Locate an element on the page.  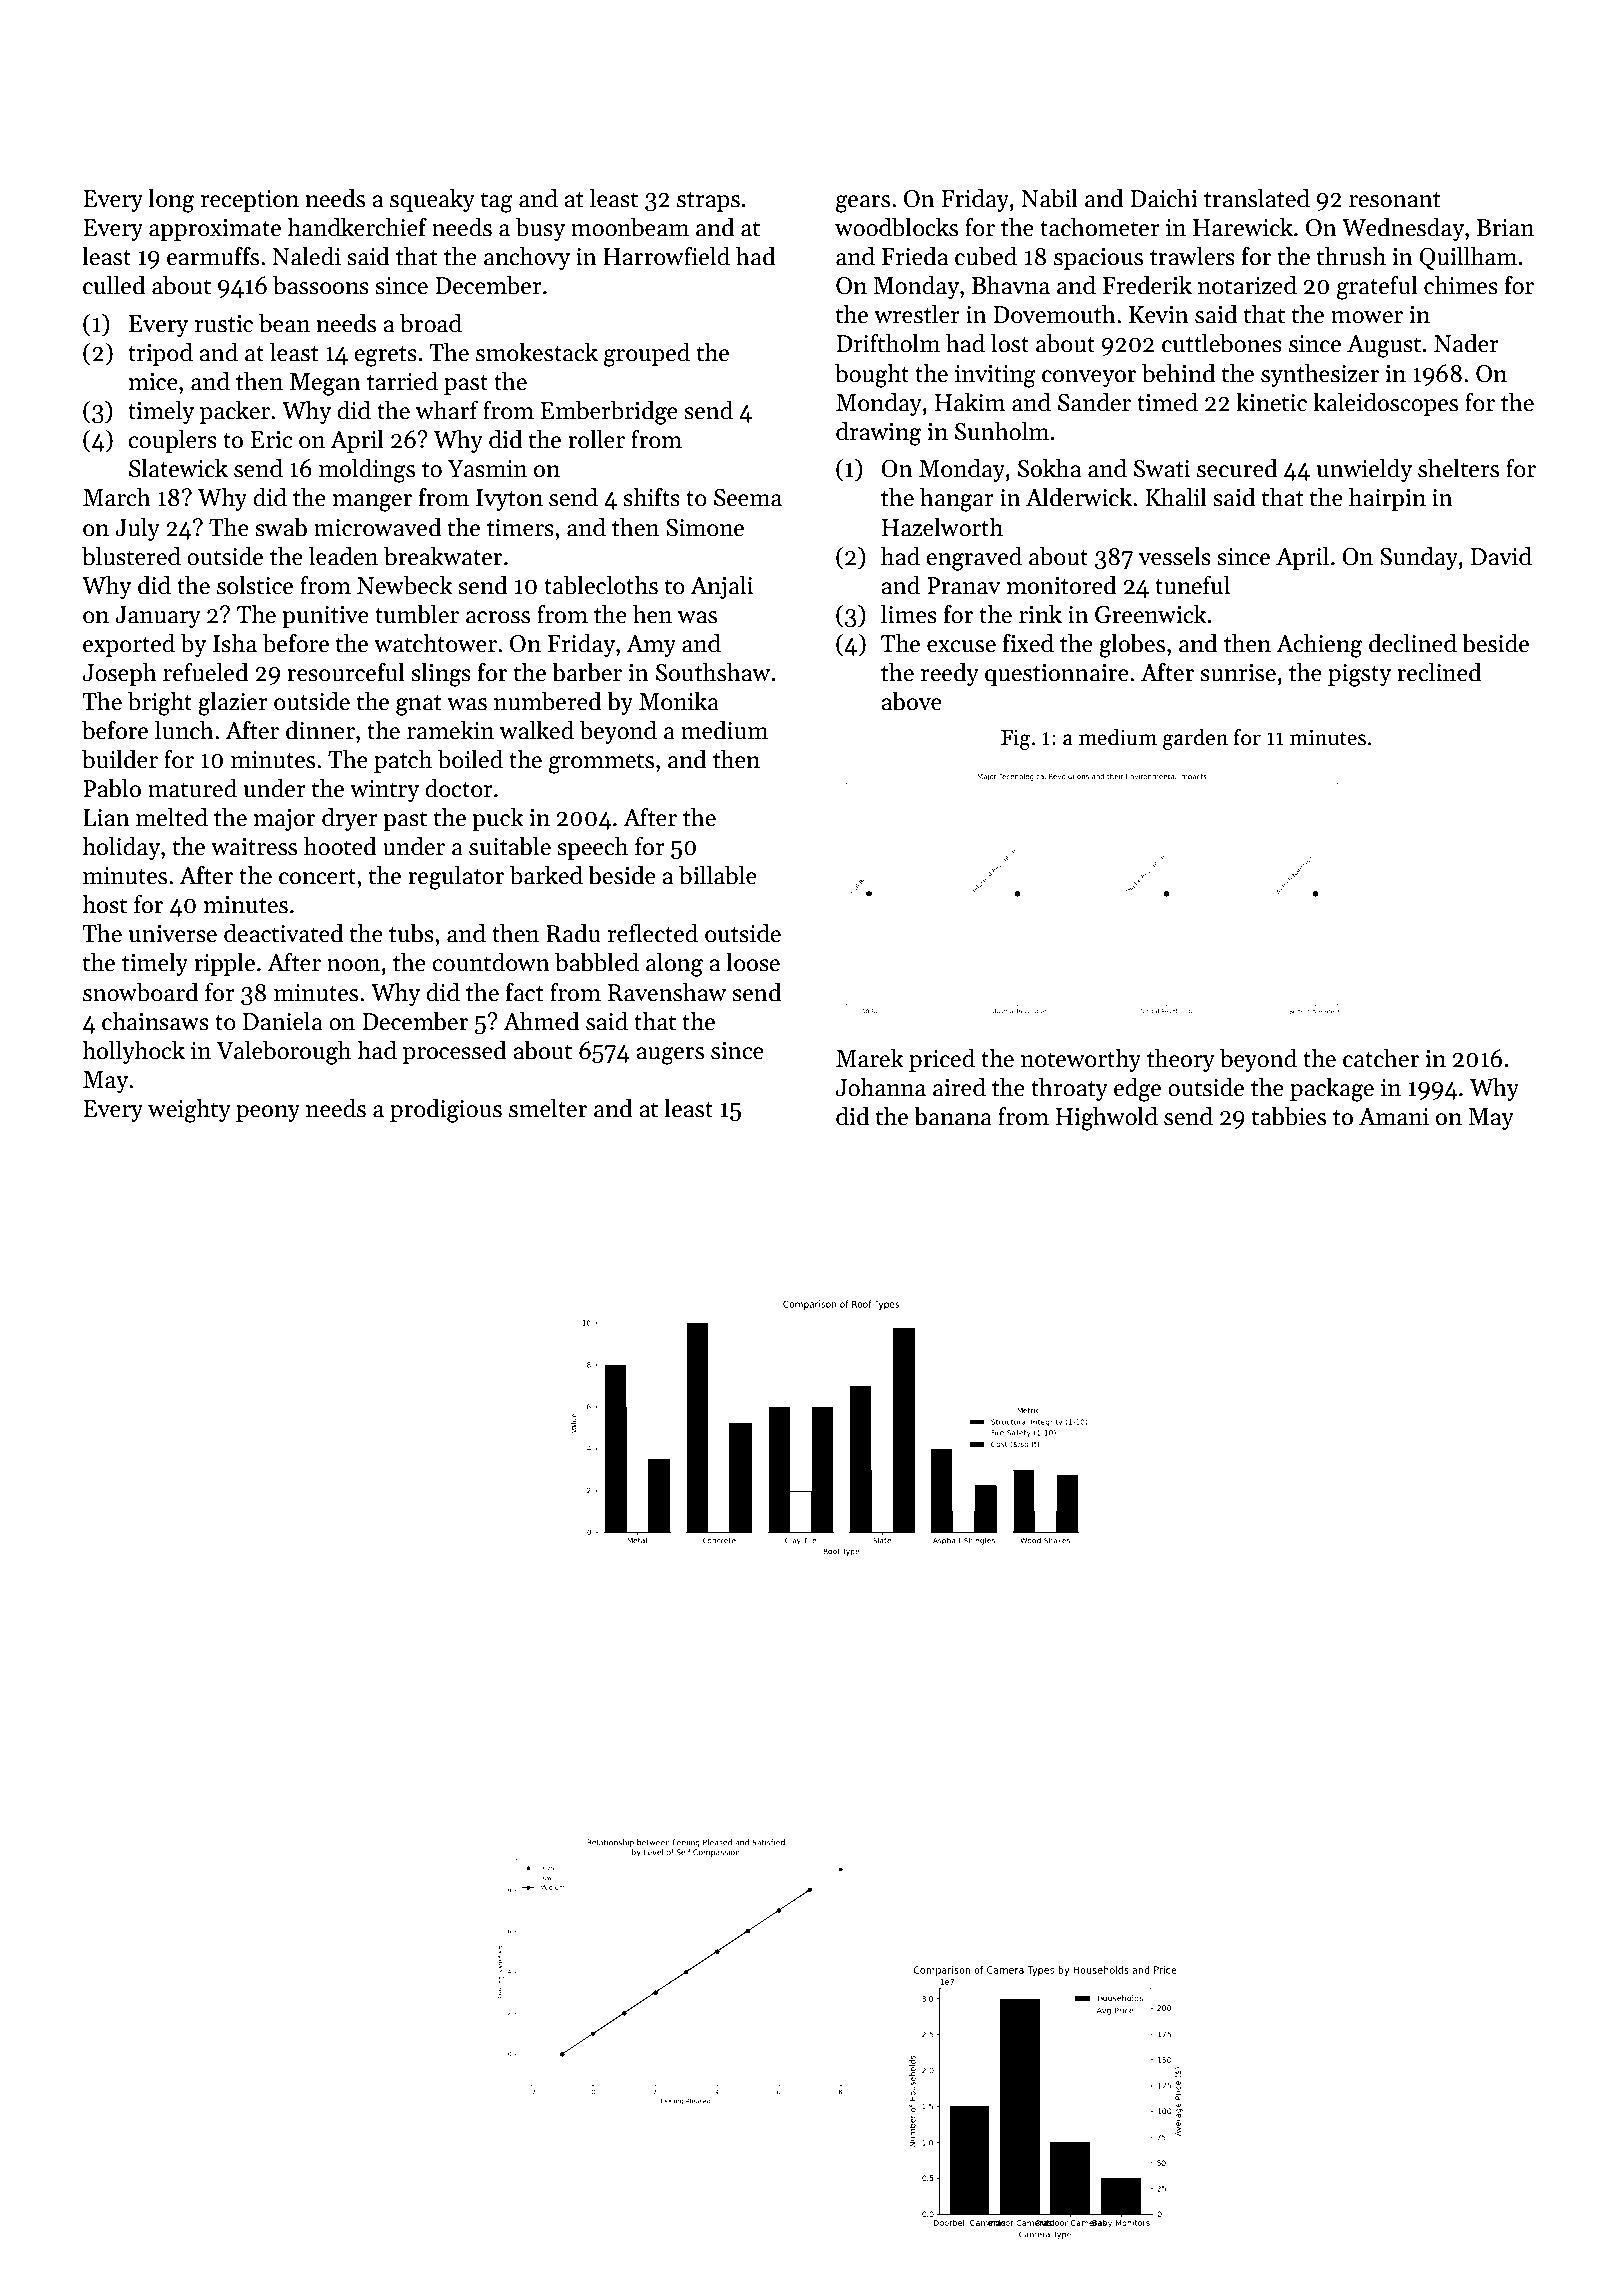
shelters is located at coordinates (1458, 468).
